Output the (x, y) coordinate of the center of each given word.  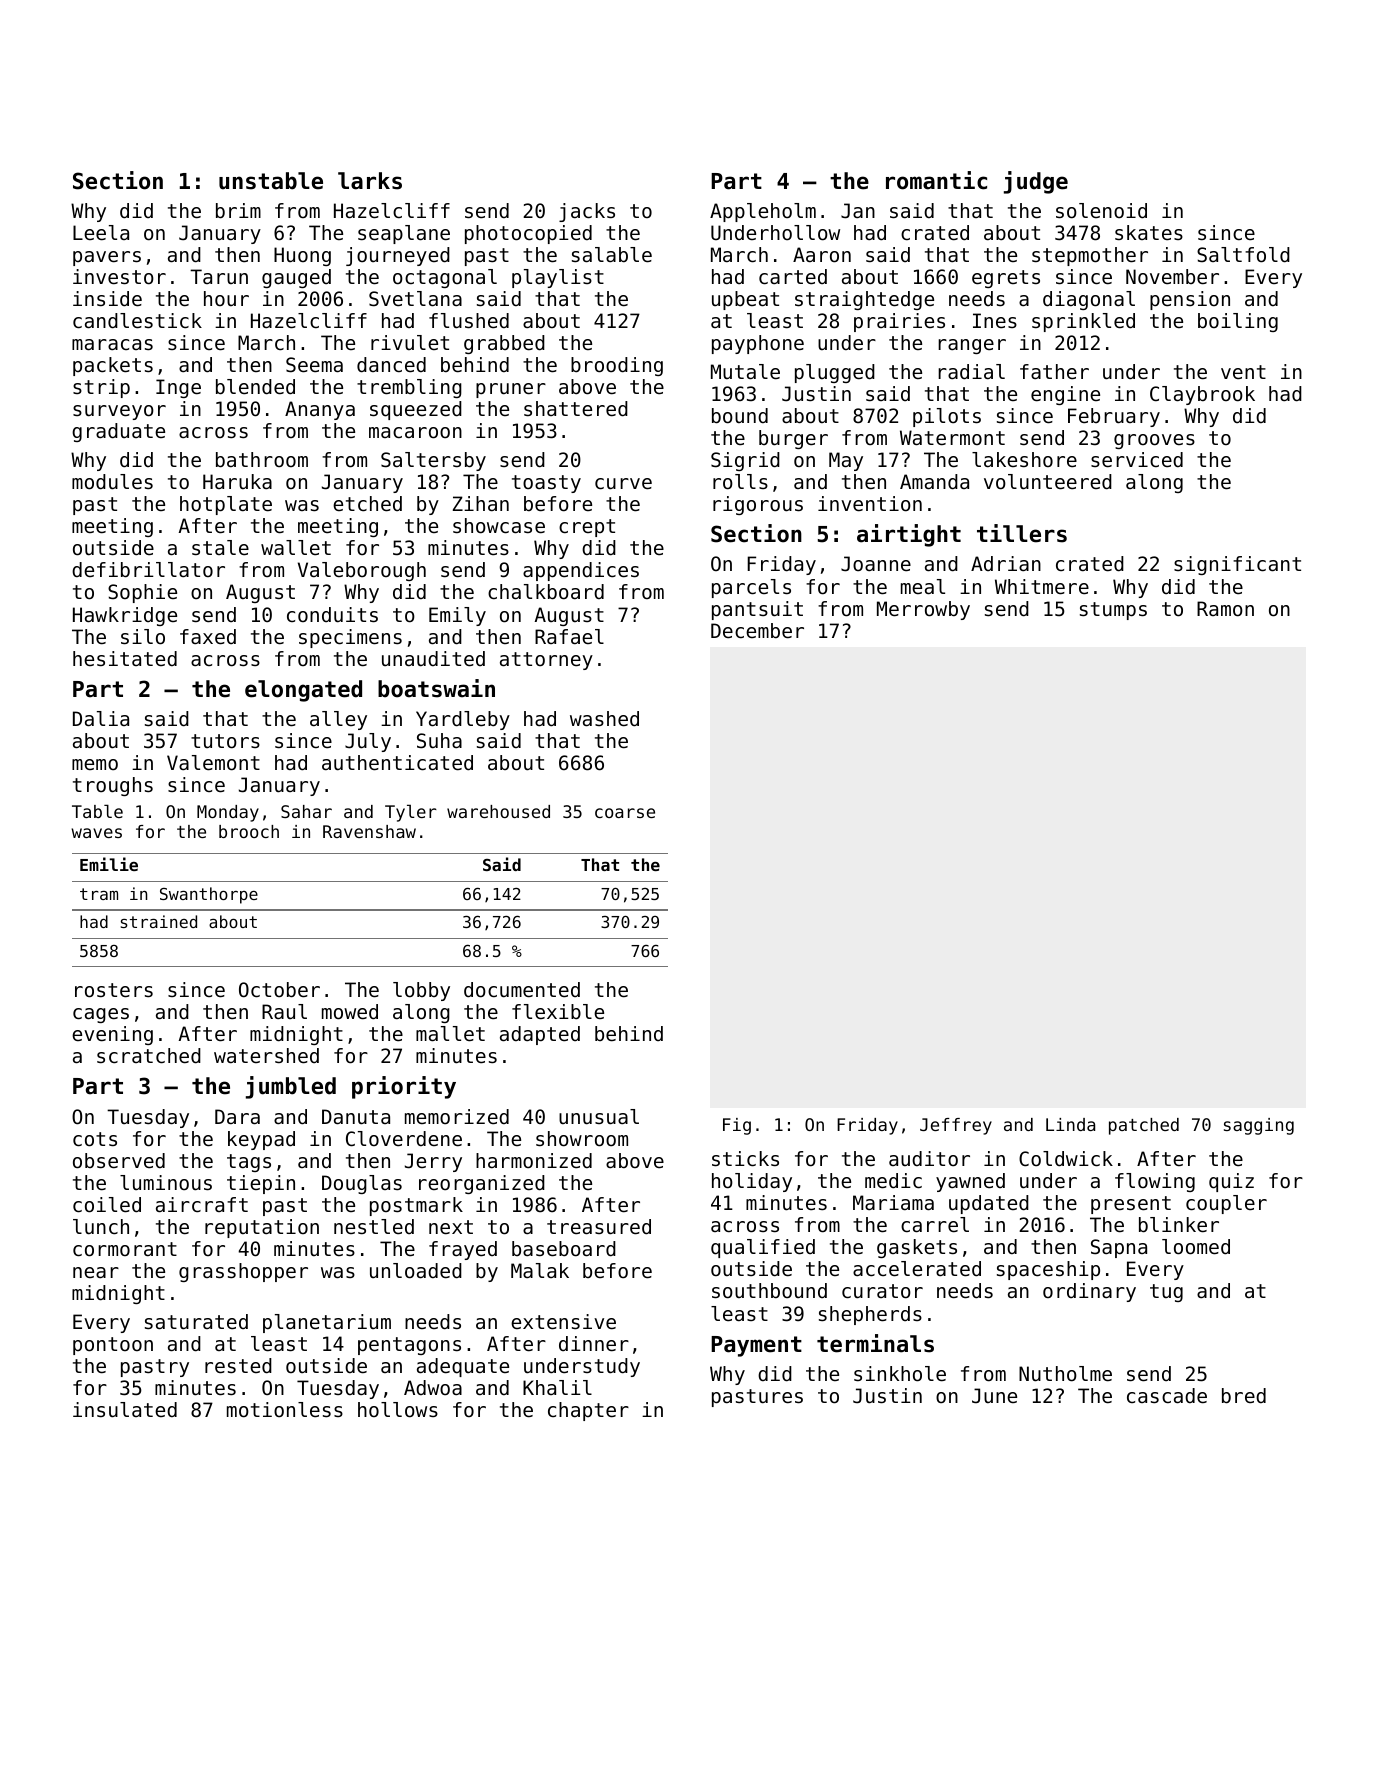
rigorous (758, 505)
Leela (101, 233)
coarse (625, 813)
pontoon (113, 1346)
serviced (1137, 460)
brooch (249, 831)
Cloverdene (404, 1139)
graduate (118, 432)
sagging (1259, 1126)
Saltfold (1243, 255)
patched (1144, 1126)
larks (370, 181)
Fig (737, 1126)
